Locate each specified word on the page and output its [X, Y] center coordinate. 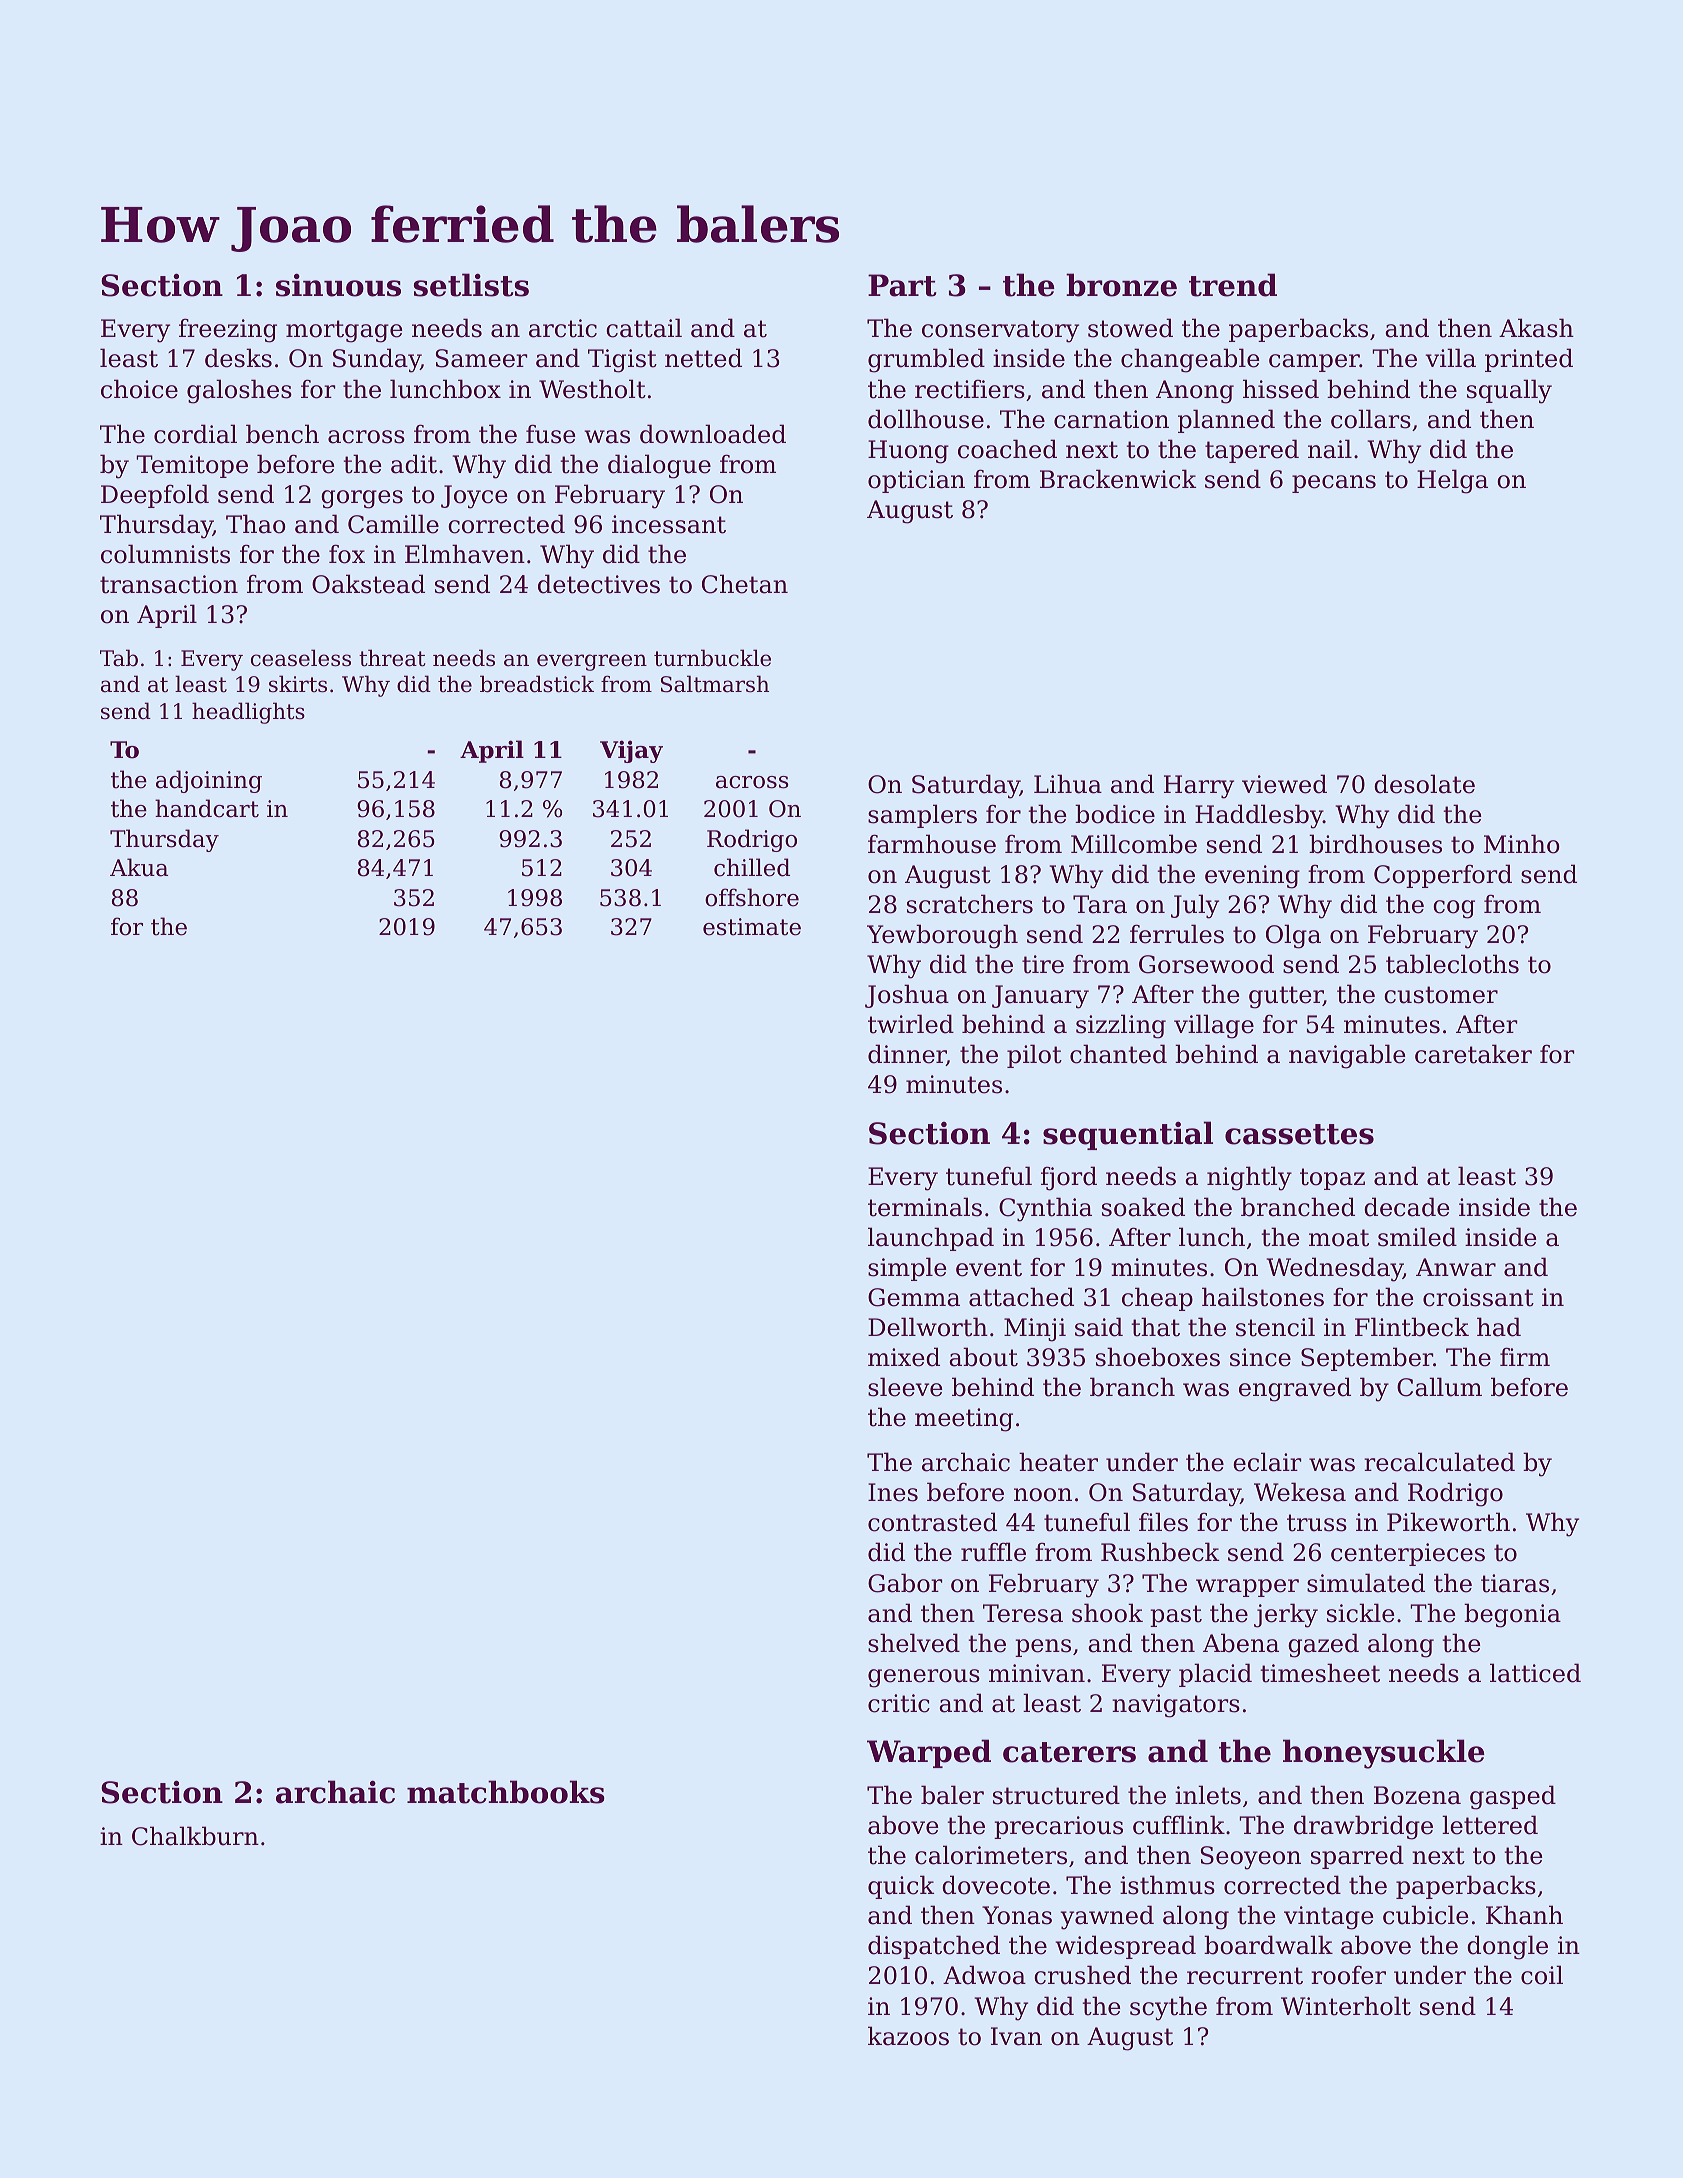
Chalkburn [195, 1836]
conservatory [1000, 331]
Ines [893, 1492]
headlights [248, 713]
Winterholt [1346, 2006]
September [1367, 1359]
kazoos [908, 2036]
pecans [1334, 484]
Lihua [1068, 784]
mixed [904, 1357]
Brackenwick [1118, 479]
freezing [228, 330]
